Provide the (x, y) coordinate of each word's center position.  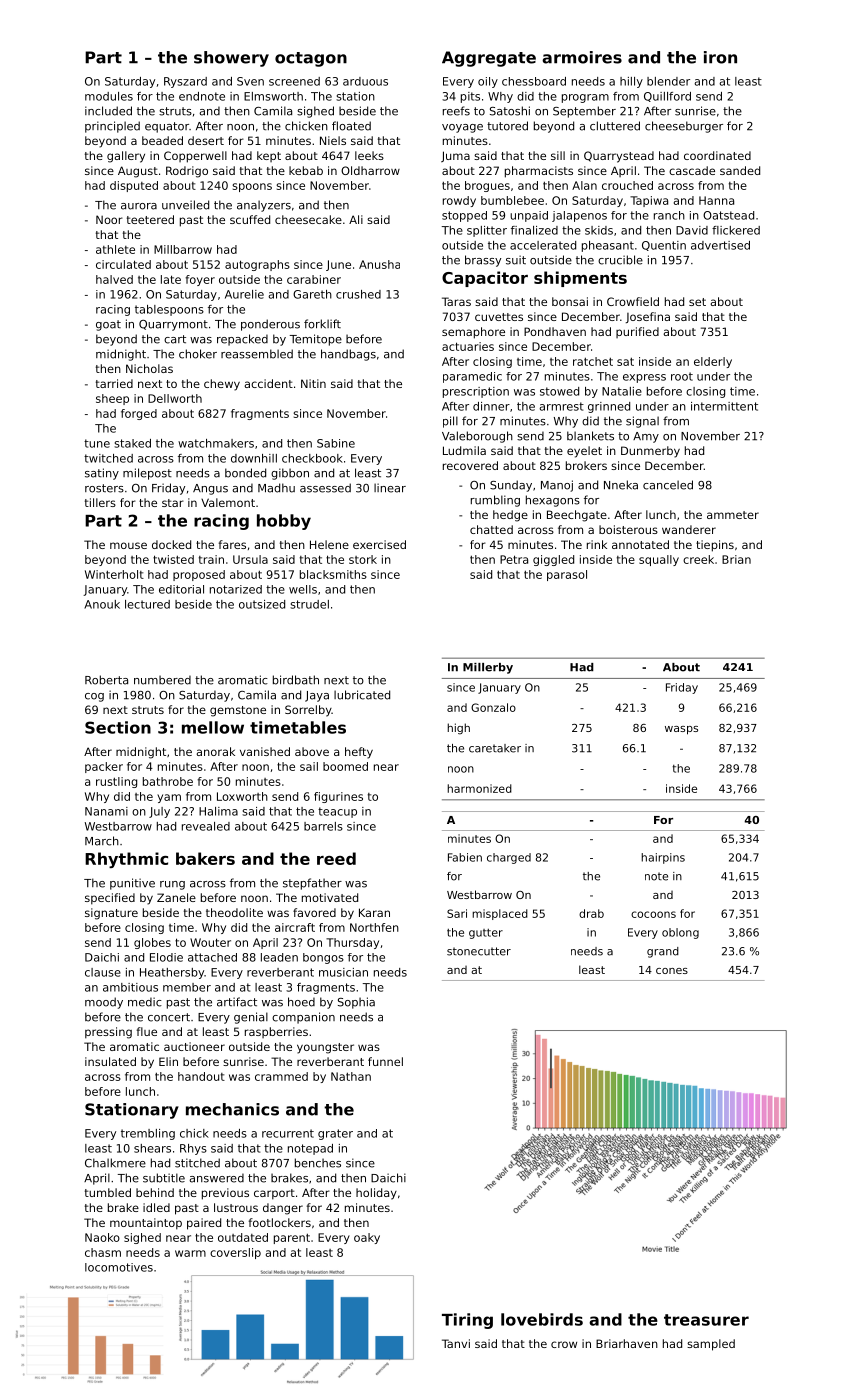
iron (720, 57)
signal (642, 422)
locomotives (119, 1267)
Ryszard (185, 82)
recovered (470, 465)
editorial (181, 589)
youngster (325, 1048)
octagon (311, 59)
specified (110, 899)
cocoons (653, 914)
